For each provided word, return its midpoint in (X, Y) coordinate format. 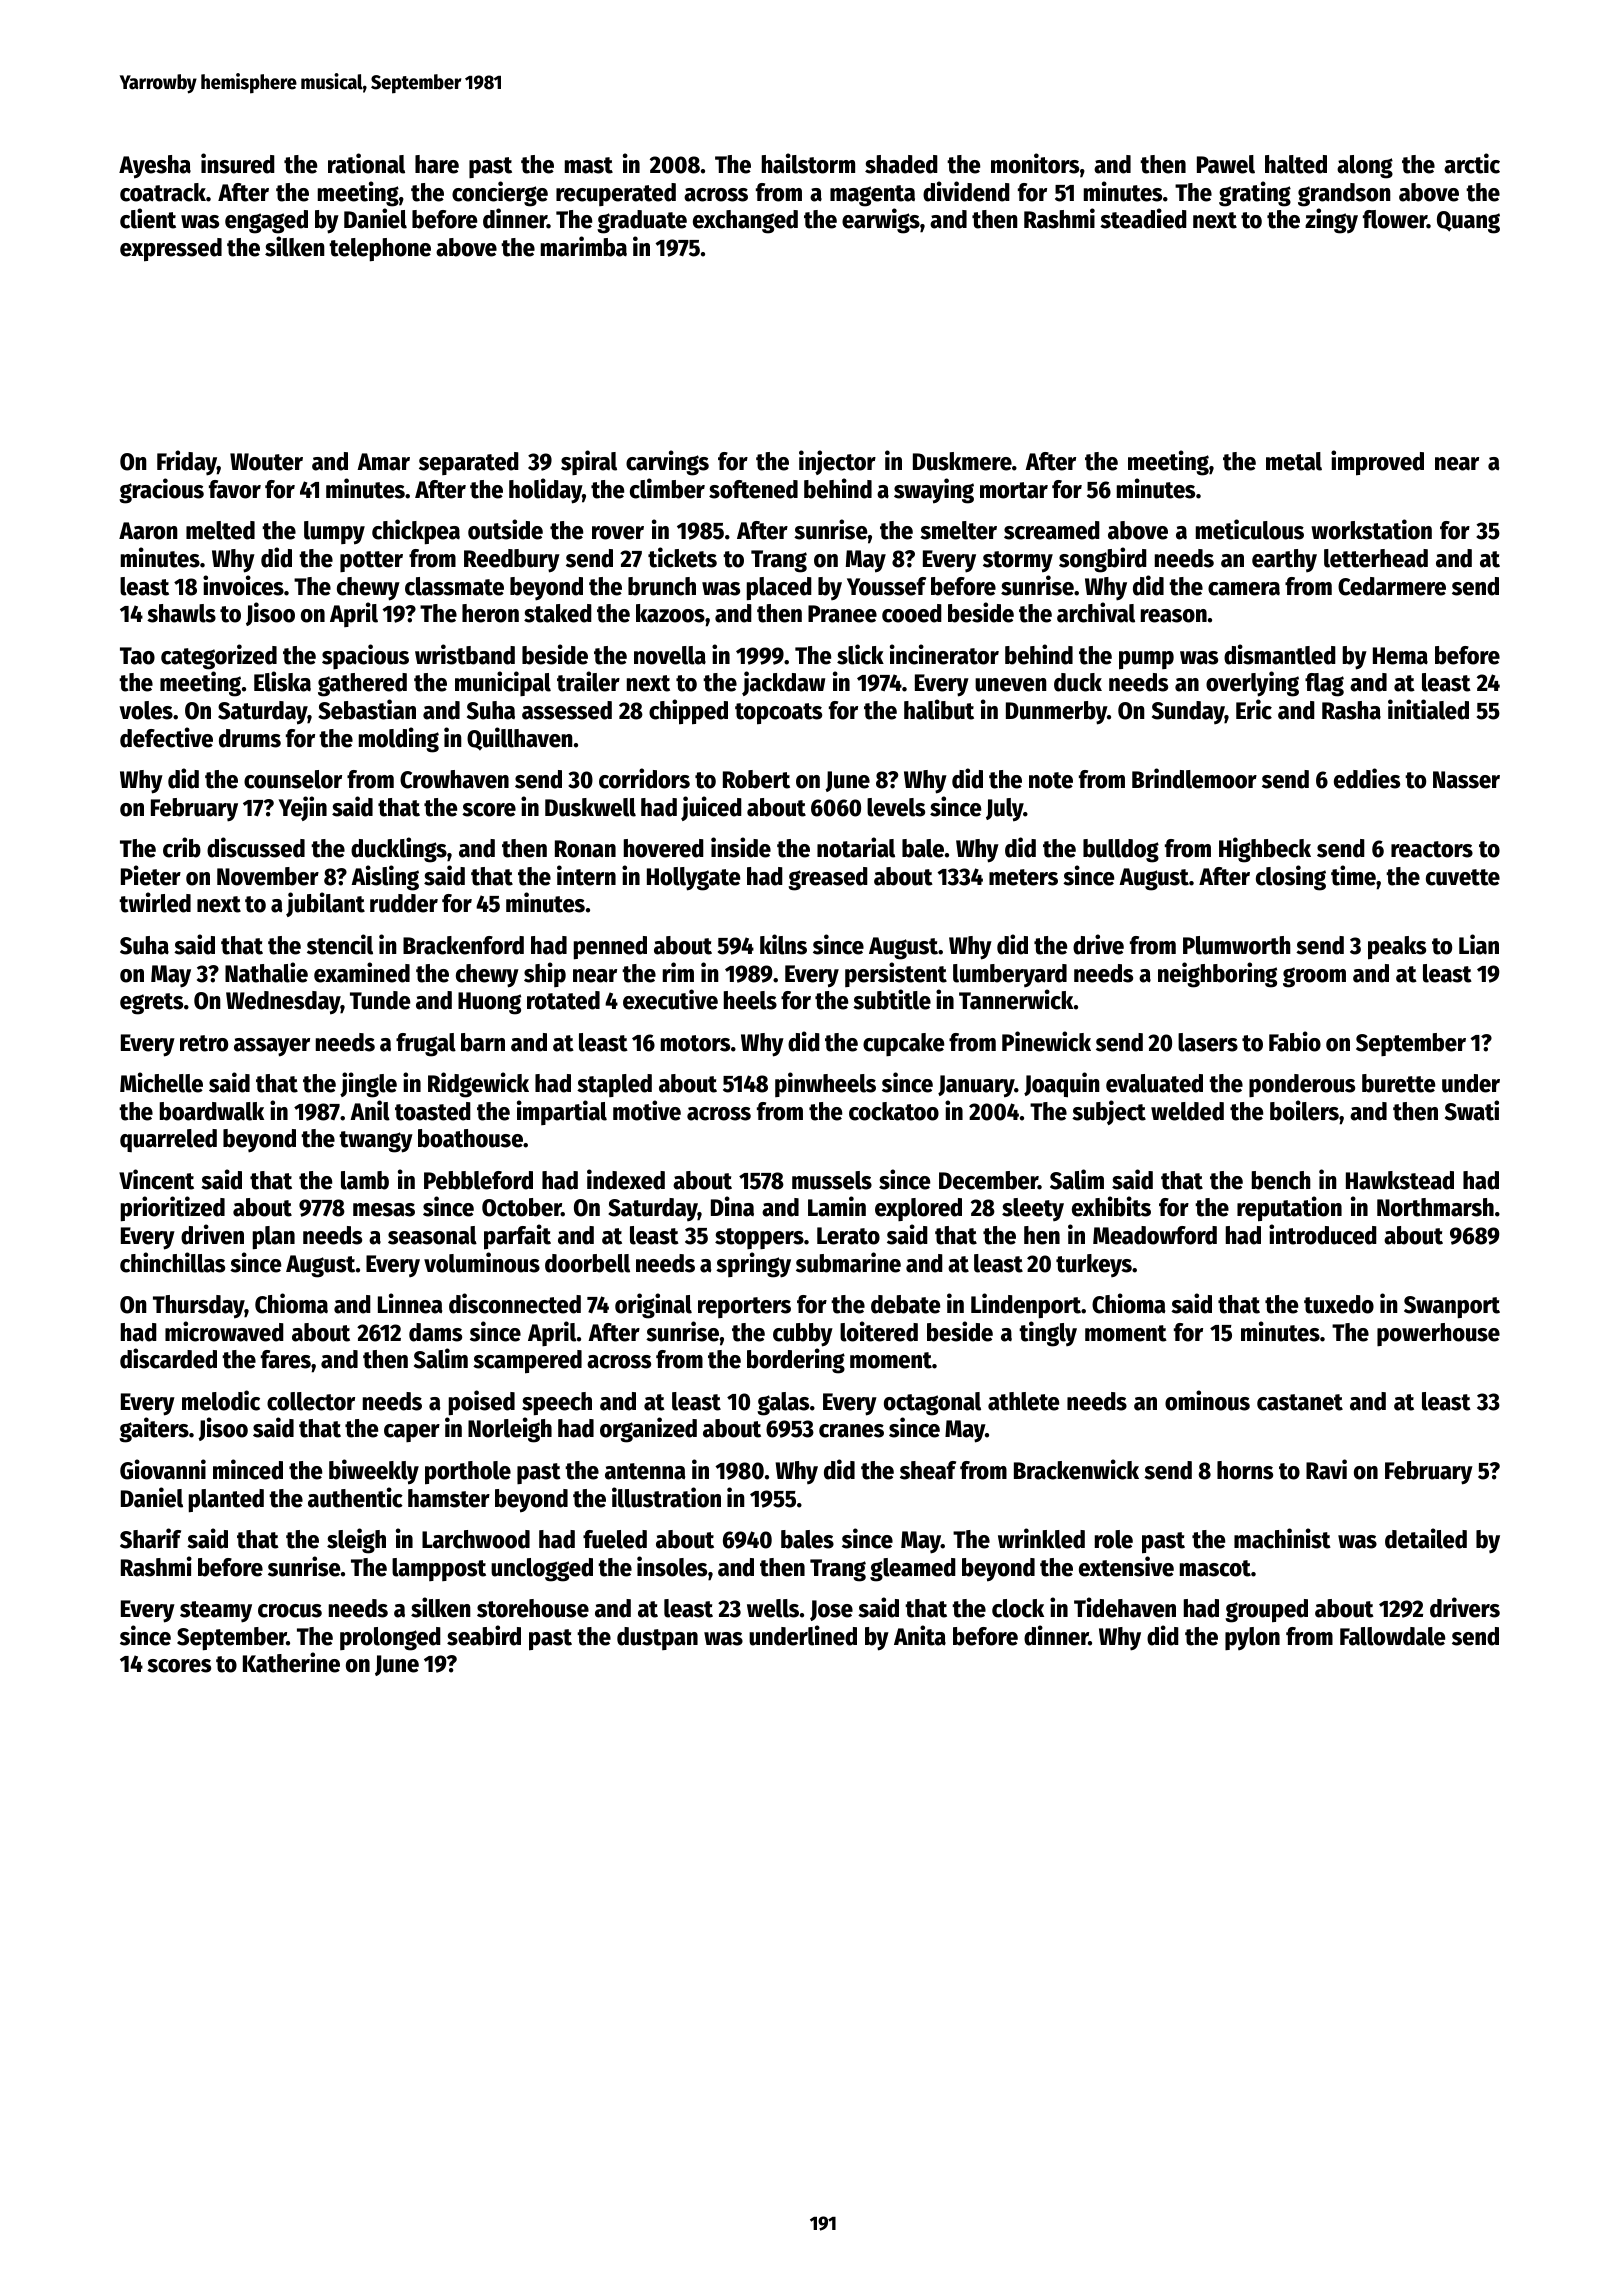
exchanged (745, 222)
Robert (756, 779)
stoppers (759, 1238)
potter (371, 561)
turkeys (1094, 1265)
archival (1096, 612)
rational (366, 163)
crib (182, 847)
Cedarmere (1392, 586)
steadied (1143, 218)
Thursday (199, 1307)
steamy (216, 1612)
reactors (1432, 849)
